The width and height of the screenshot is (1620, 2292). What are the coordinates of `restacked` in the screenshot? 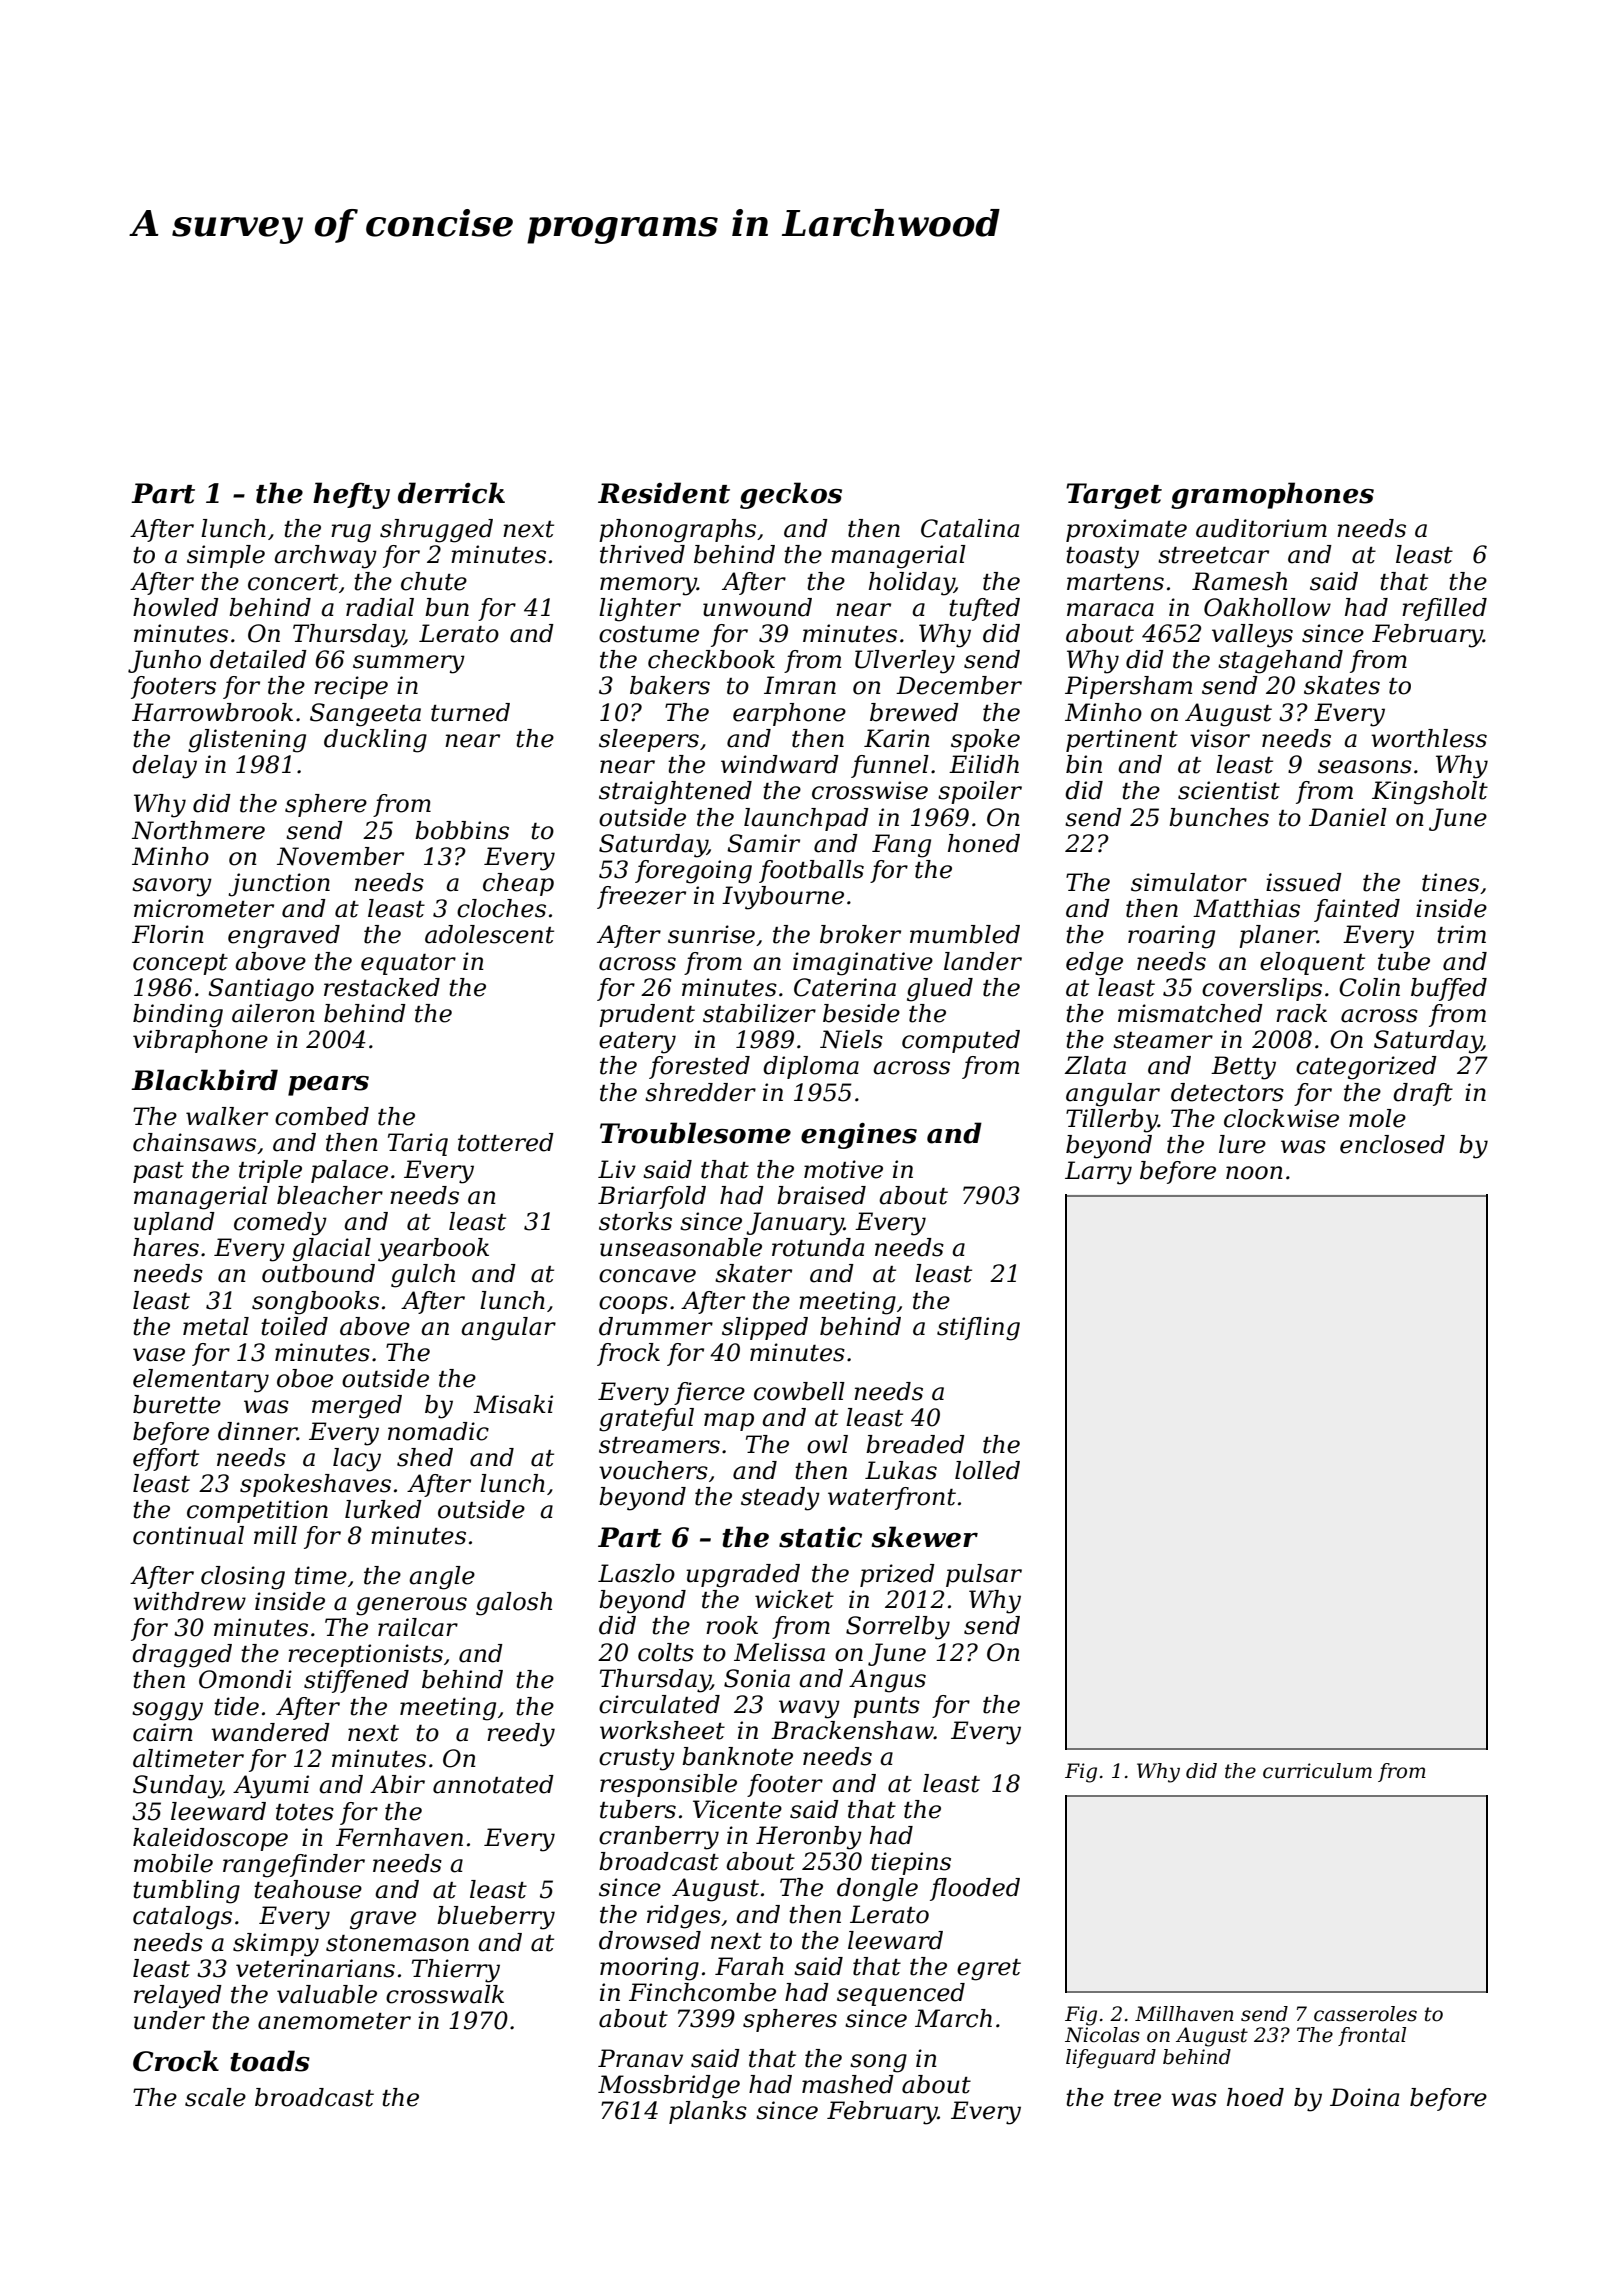 It's located at (382, 987).
